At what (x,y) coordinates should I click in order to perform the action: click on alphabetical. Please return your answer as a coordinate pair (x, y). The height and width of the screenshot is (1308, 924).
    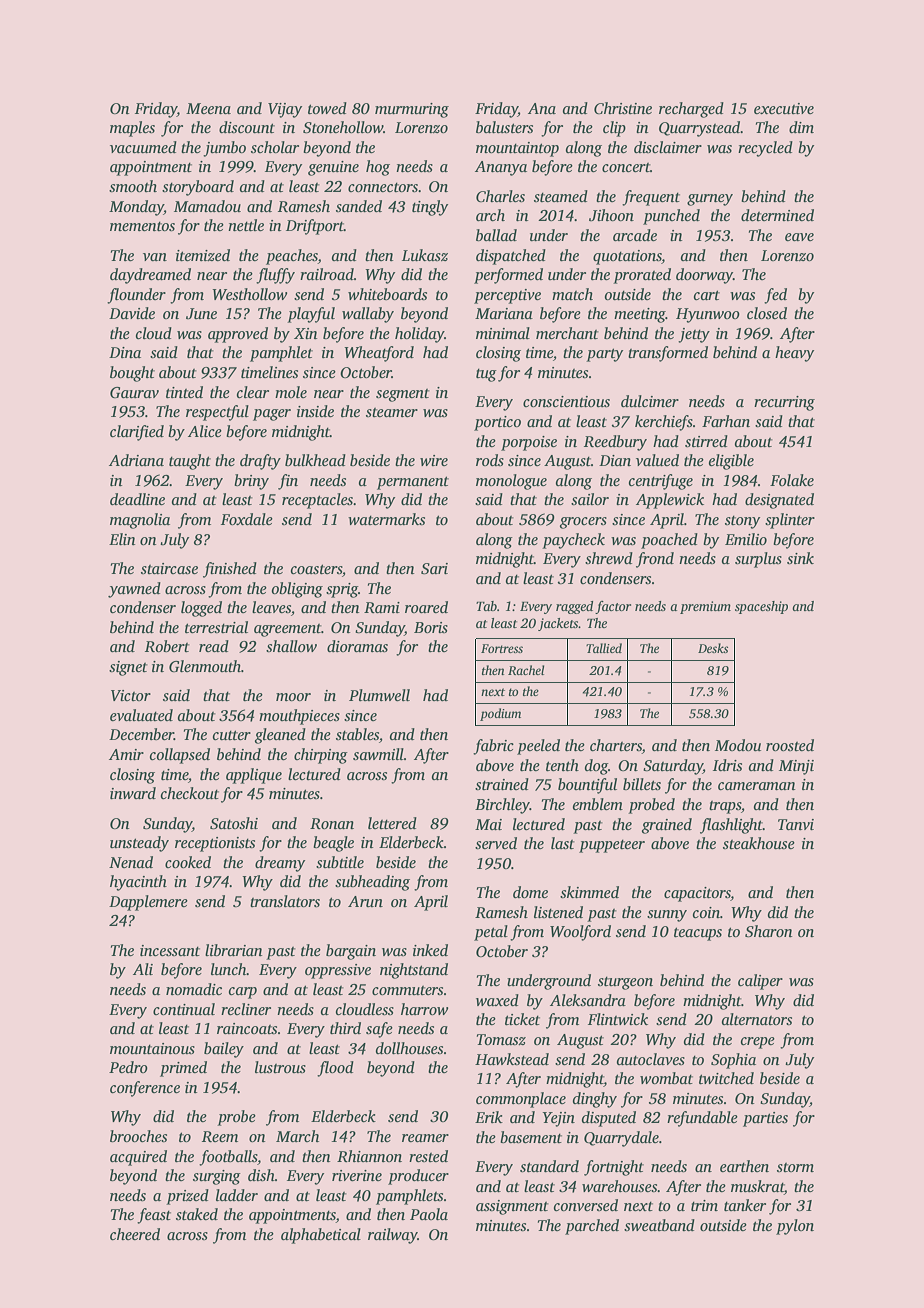
    Looking at the image, I should click on (321, 1236).
